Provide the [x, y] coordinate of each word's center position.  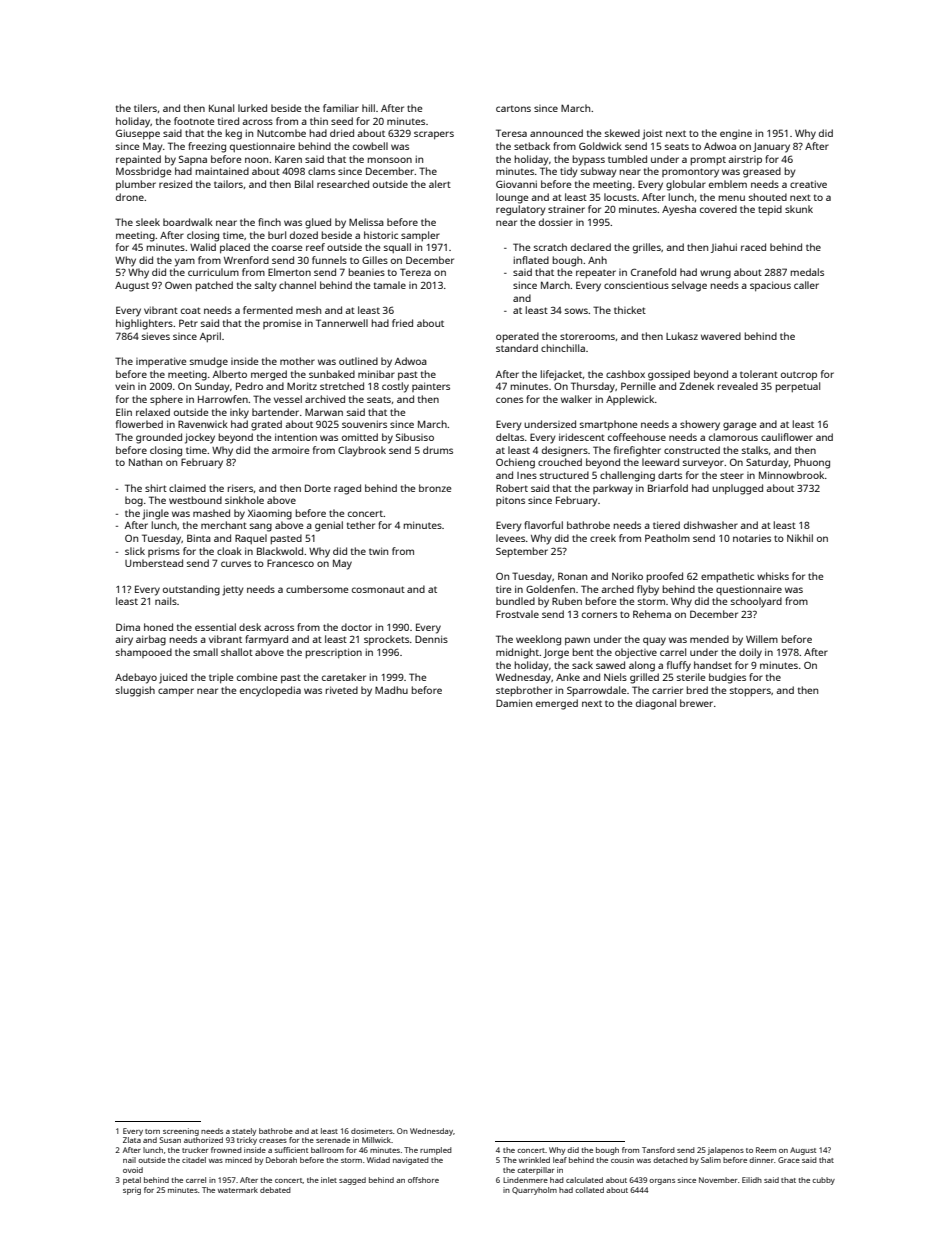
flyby [648, 590]
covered [718, 209]
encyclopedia [270, 691]
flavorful [543, 525]
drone [130, 197]
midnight [517, 653]
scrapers [434, 135]
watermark [238, 1190]
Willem [762, 639]
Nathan [145, 462]
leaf [560, 1160]
